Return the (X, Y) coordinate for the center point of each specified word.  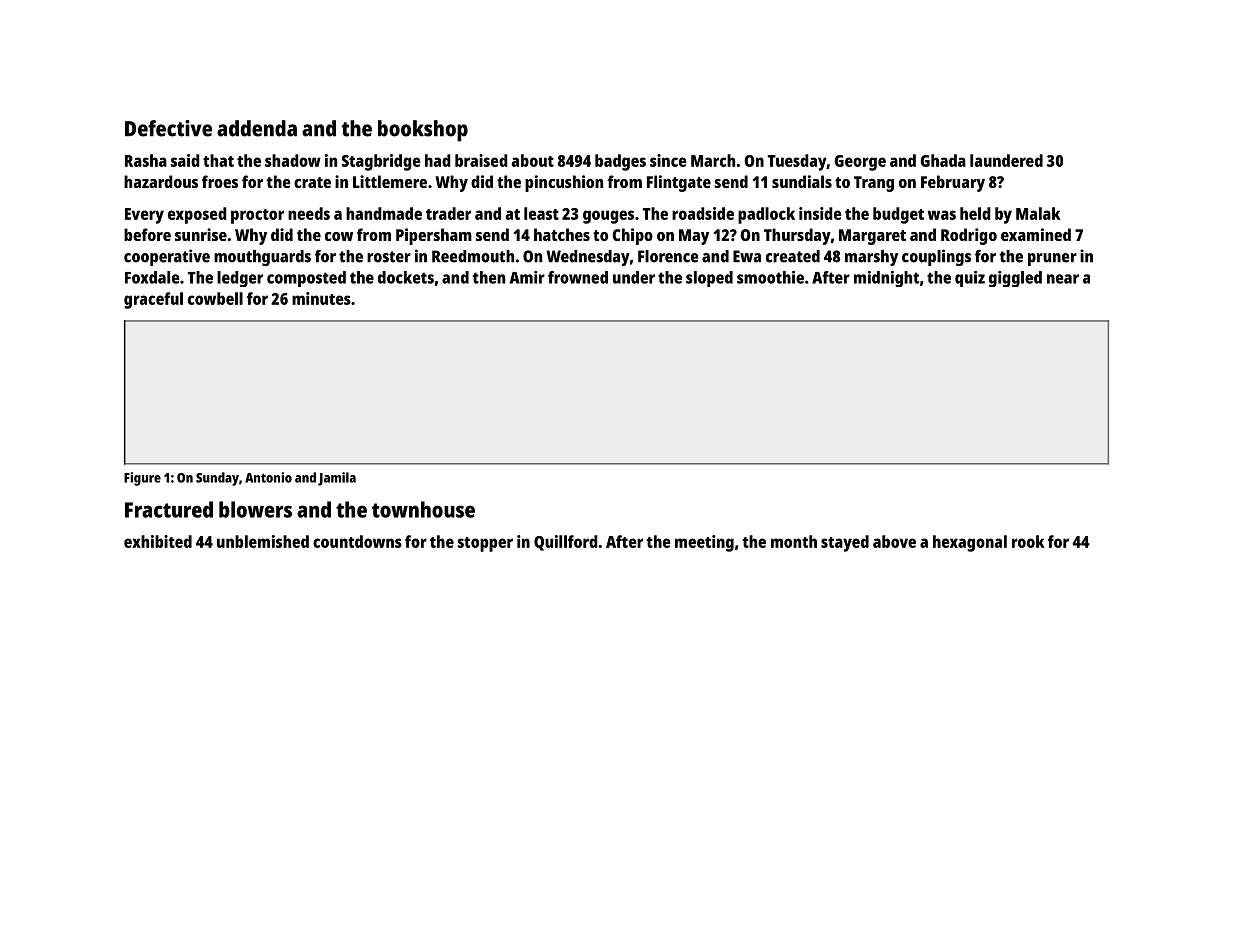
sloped (709, 279)
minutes (321, 298)
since (668, 160)
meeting (704, 543)
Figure (142, 479)
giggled (1015, 279)
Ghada (943, 160)
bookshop (423, 131)
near (1063, 279)
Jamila (337, 479)
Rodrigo (969, 236)
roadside (703, 213)
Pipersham (434, 236)
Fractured (169, 509)
